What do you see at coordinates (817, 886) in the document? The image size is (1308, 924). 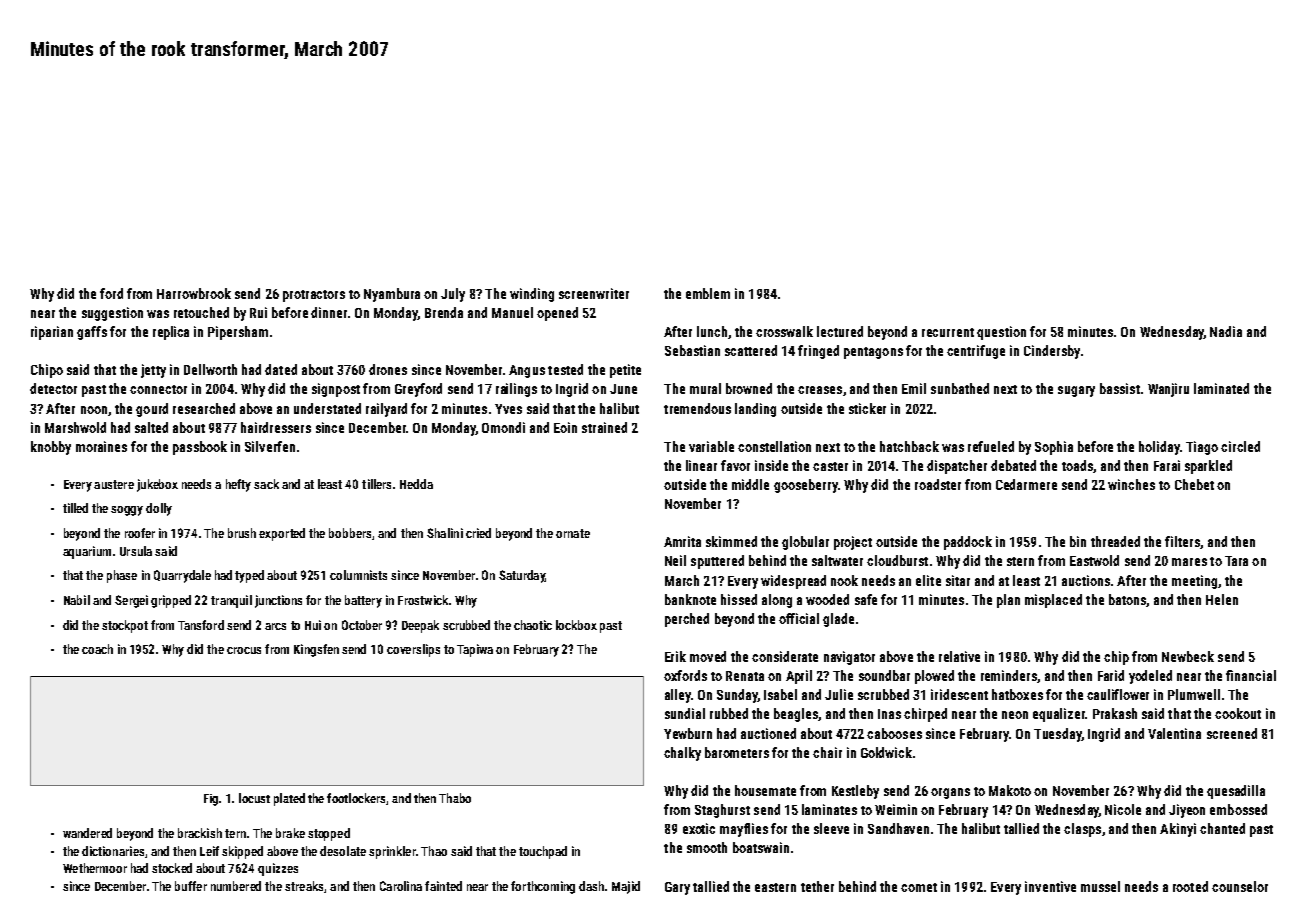 I see `tether` at bounding box center [817, 886].
